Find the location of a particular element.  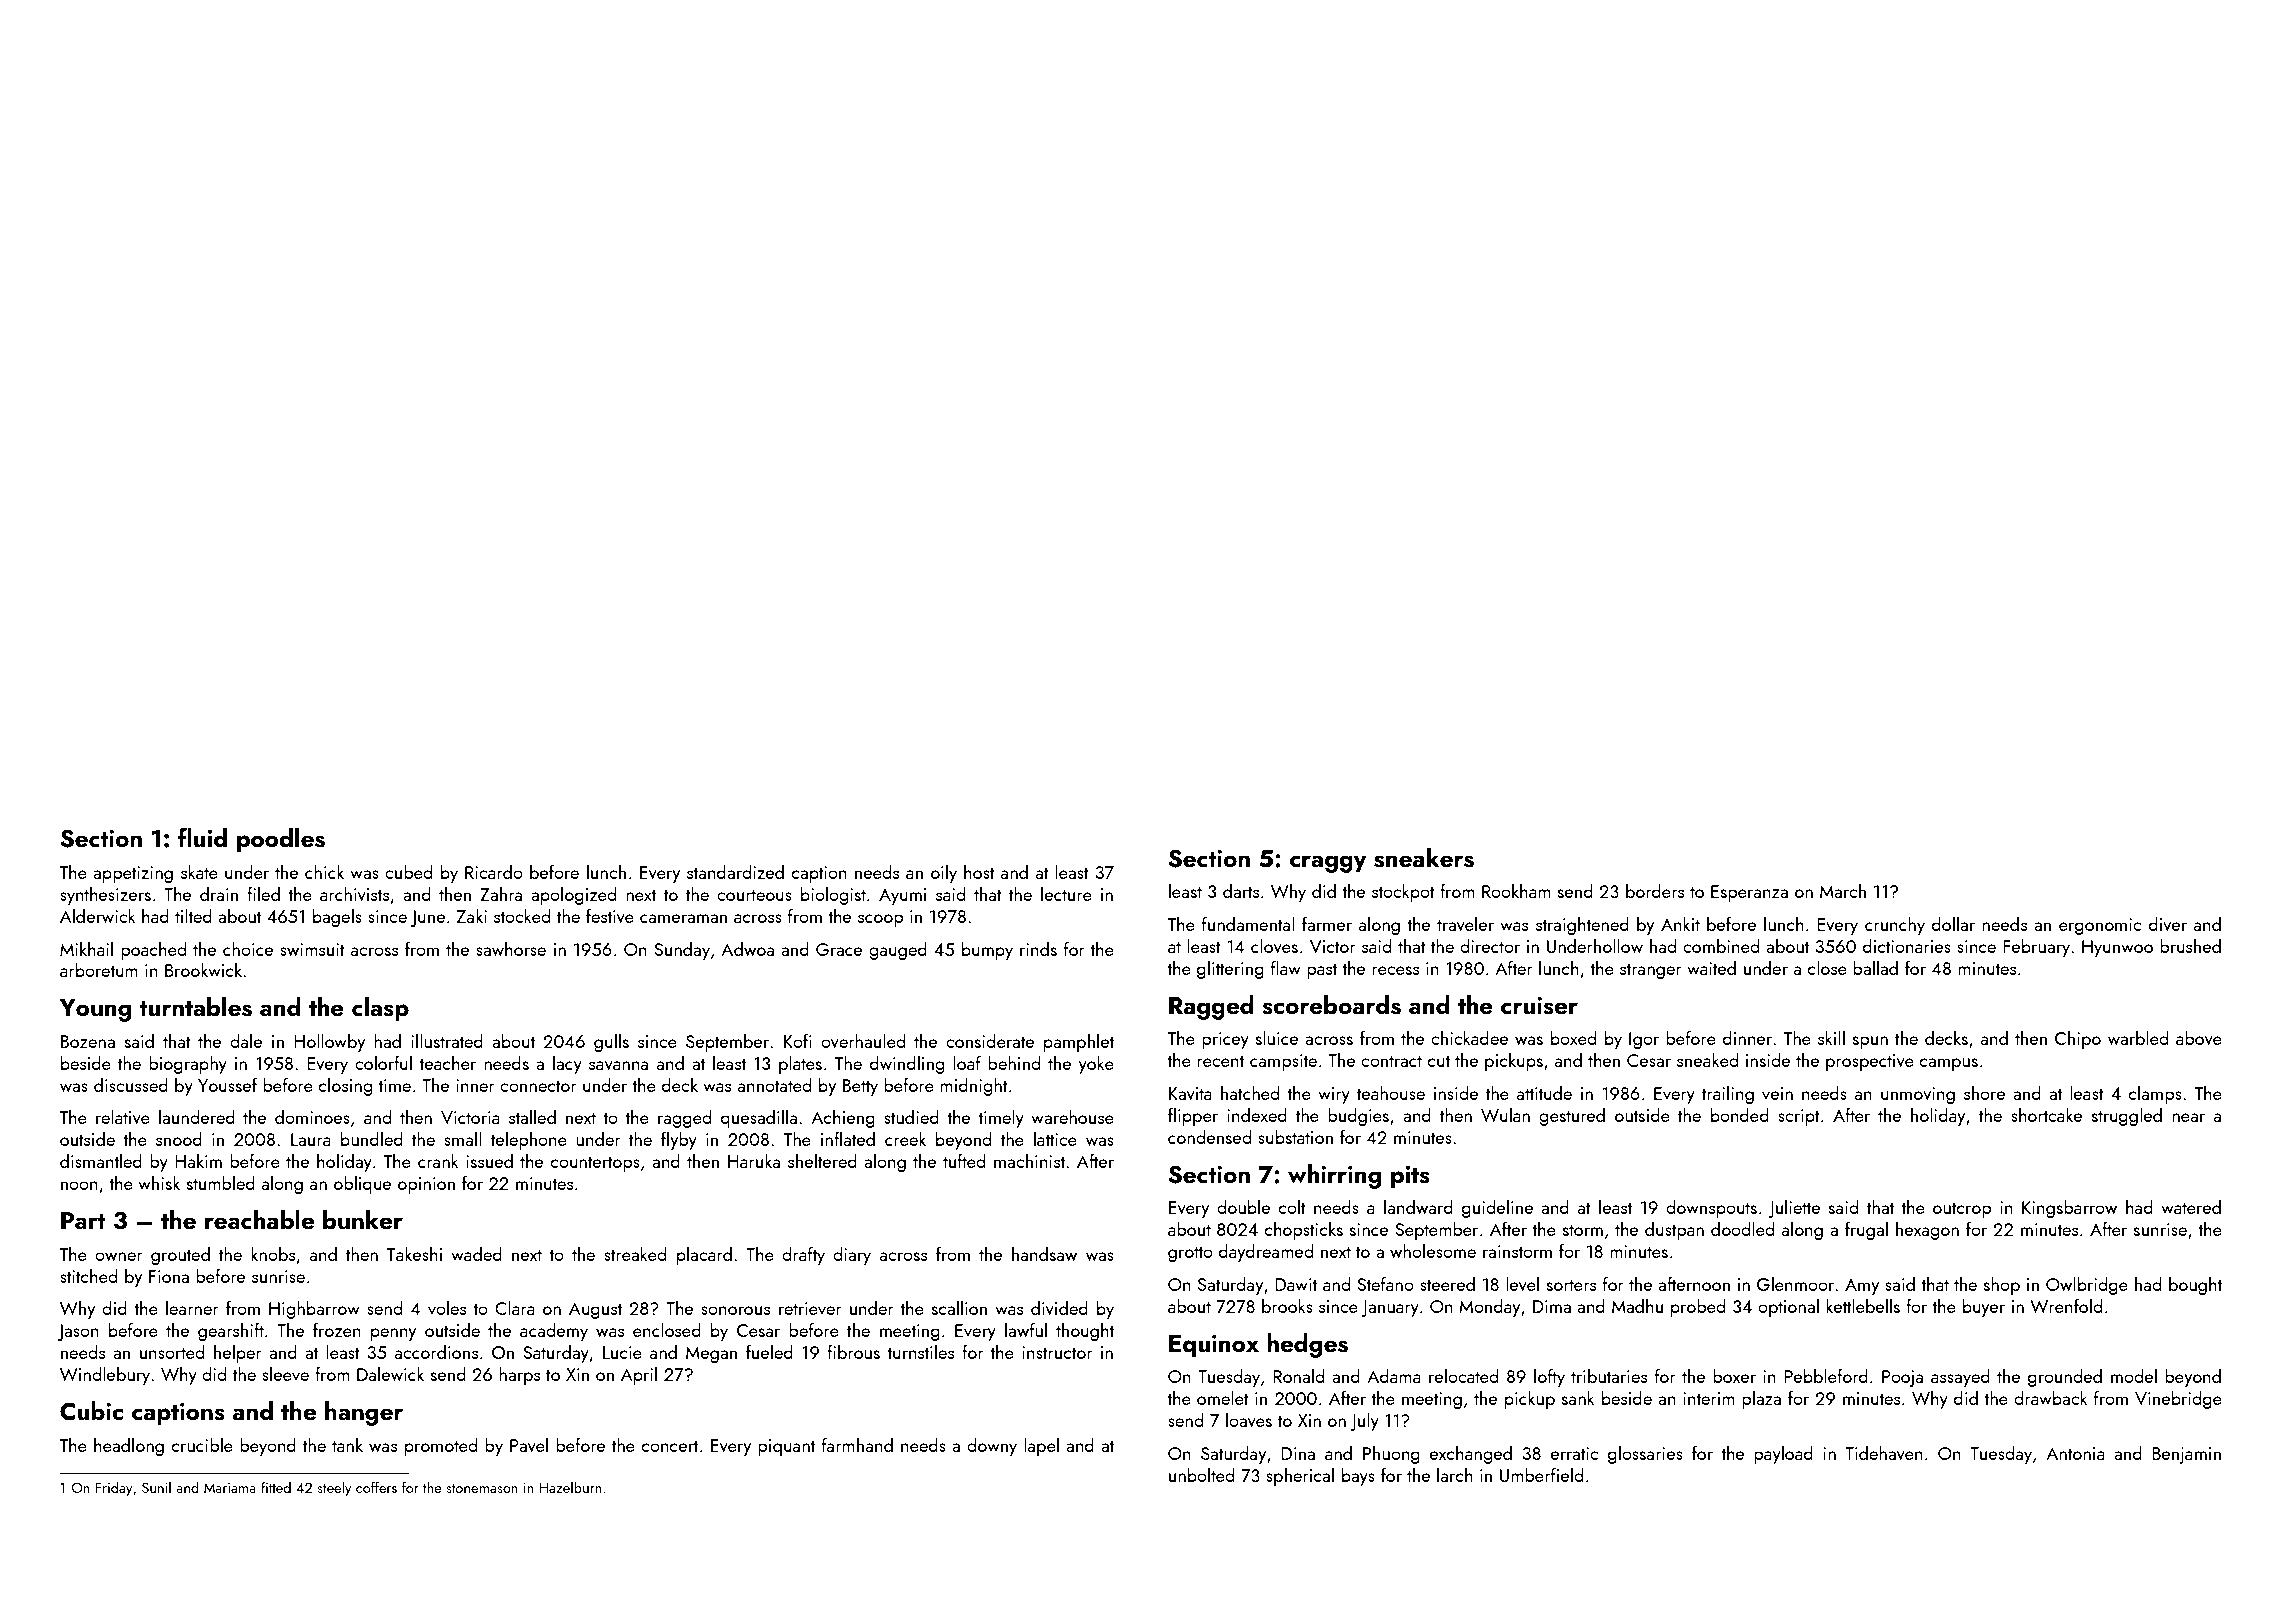

poodles is located at coordinates (281, 840).
